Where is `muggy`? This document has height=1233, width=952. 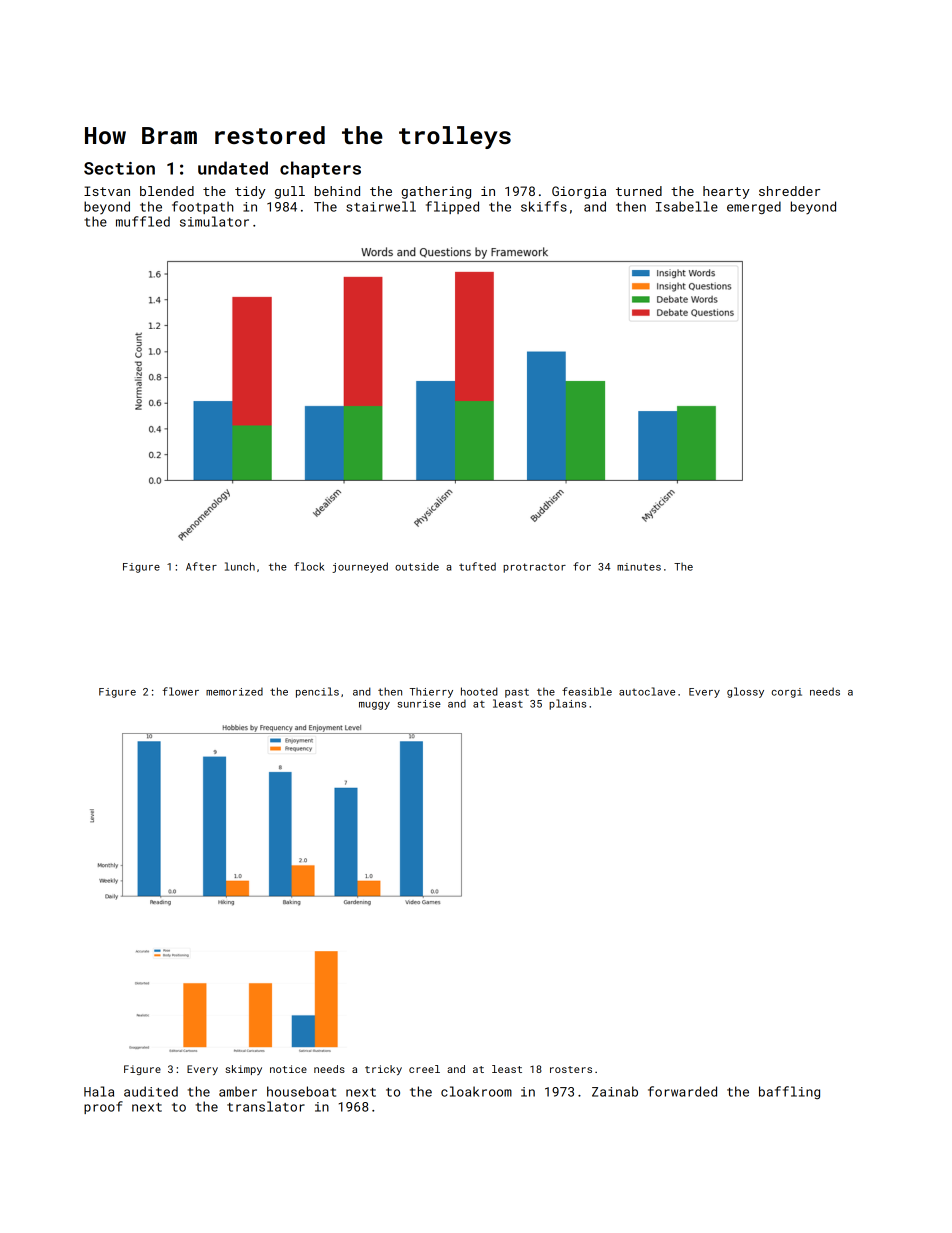
muggy is located at coordinates (374, 706).
